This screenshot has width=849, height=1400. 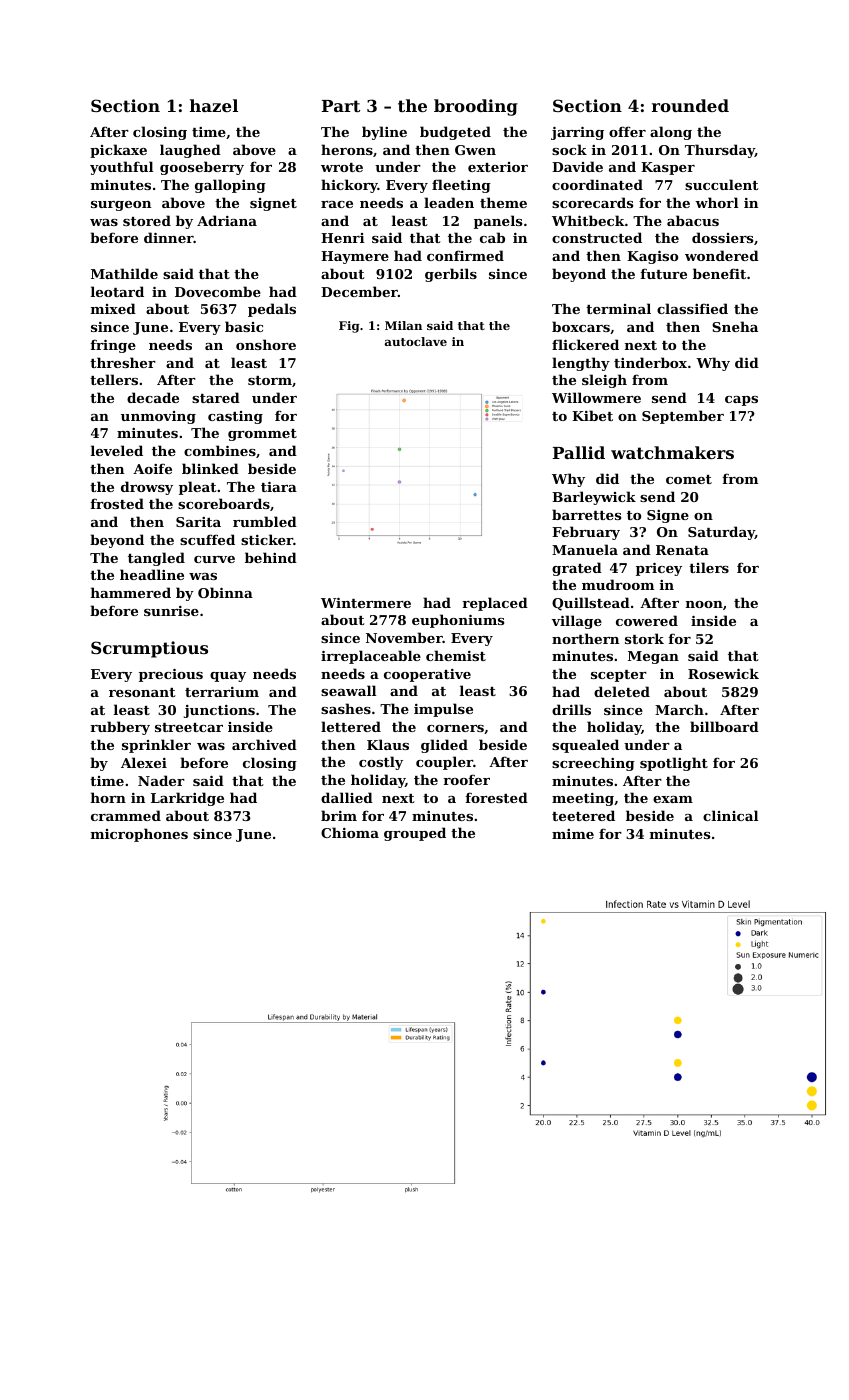 What do you see at coordinates (207, 539) in the screenshot?
I see `scuffed` at bounding box center [207, 539].
